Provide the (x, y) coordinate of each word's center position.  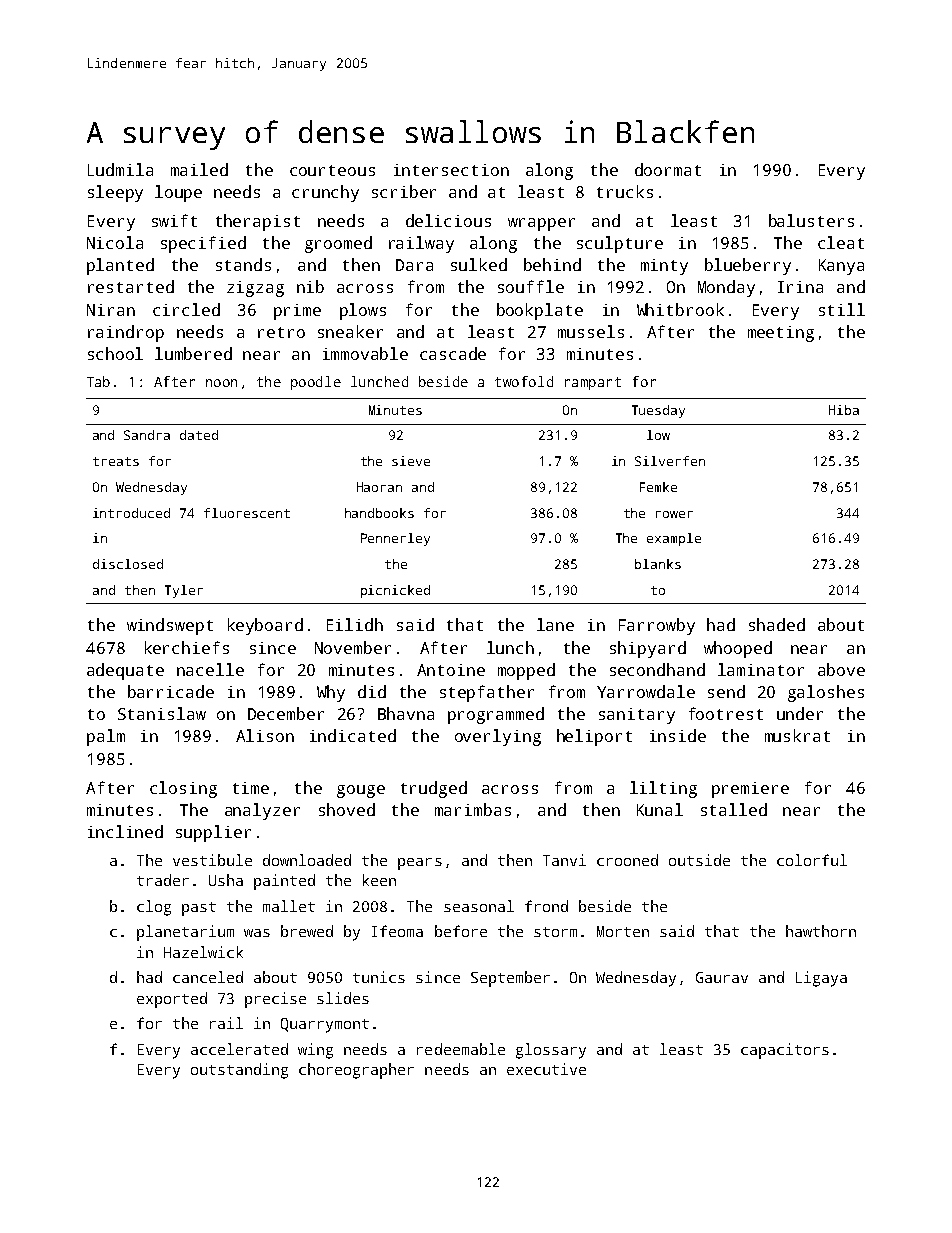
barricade (171, 691)
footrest (726, 713)
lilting (663, 789)
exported (172, 1000)
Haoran (379, 487)
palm (106, 737)
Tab (98, 381)
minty (664, 267)
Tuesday (658, 411)
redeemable (461, 1049)
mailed (199, 169)
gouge (361, 791)
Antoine (451, 670)
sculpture (620, 244)
